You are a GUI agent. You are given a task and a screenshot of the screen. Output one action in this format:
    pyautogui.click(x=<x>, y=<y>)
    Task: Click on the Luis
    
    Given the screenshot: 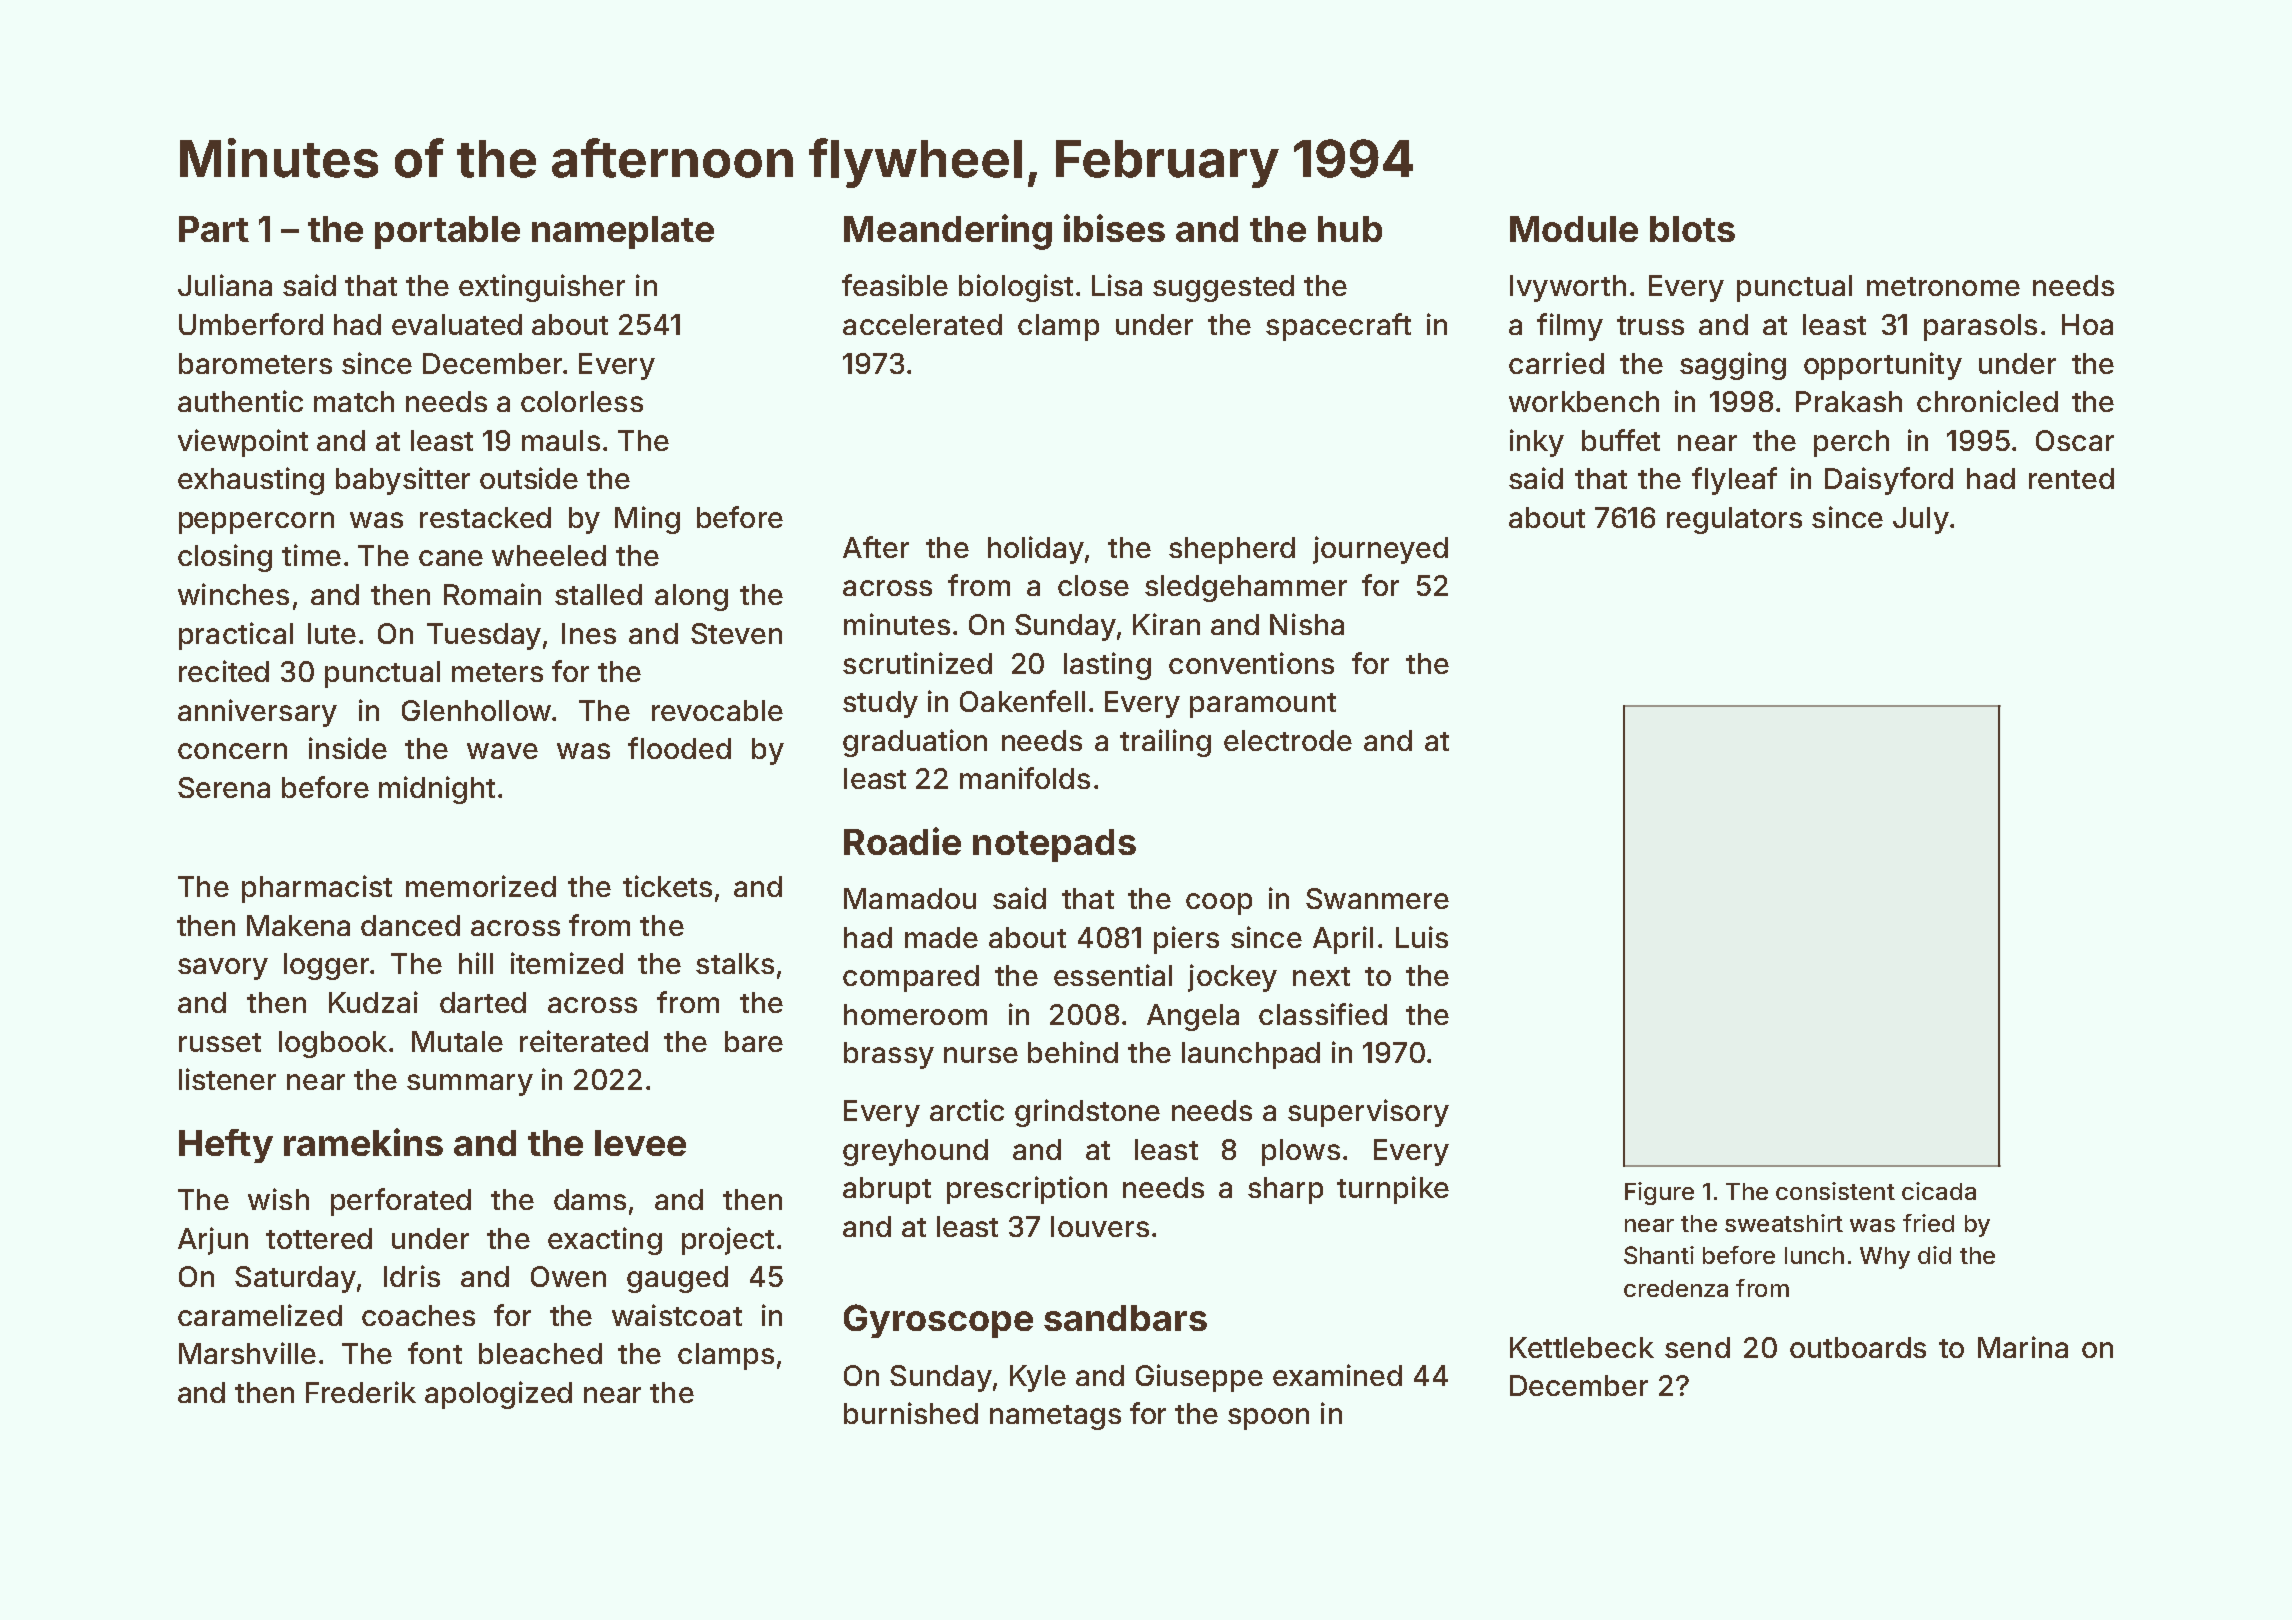 What is the action you would take?
    pyautogui.click(x=1422, y=937)
